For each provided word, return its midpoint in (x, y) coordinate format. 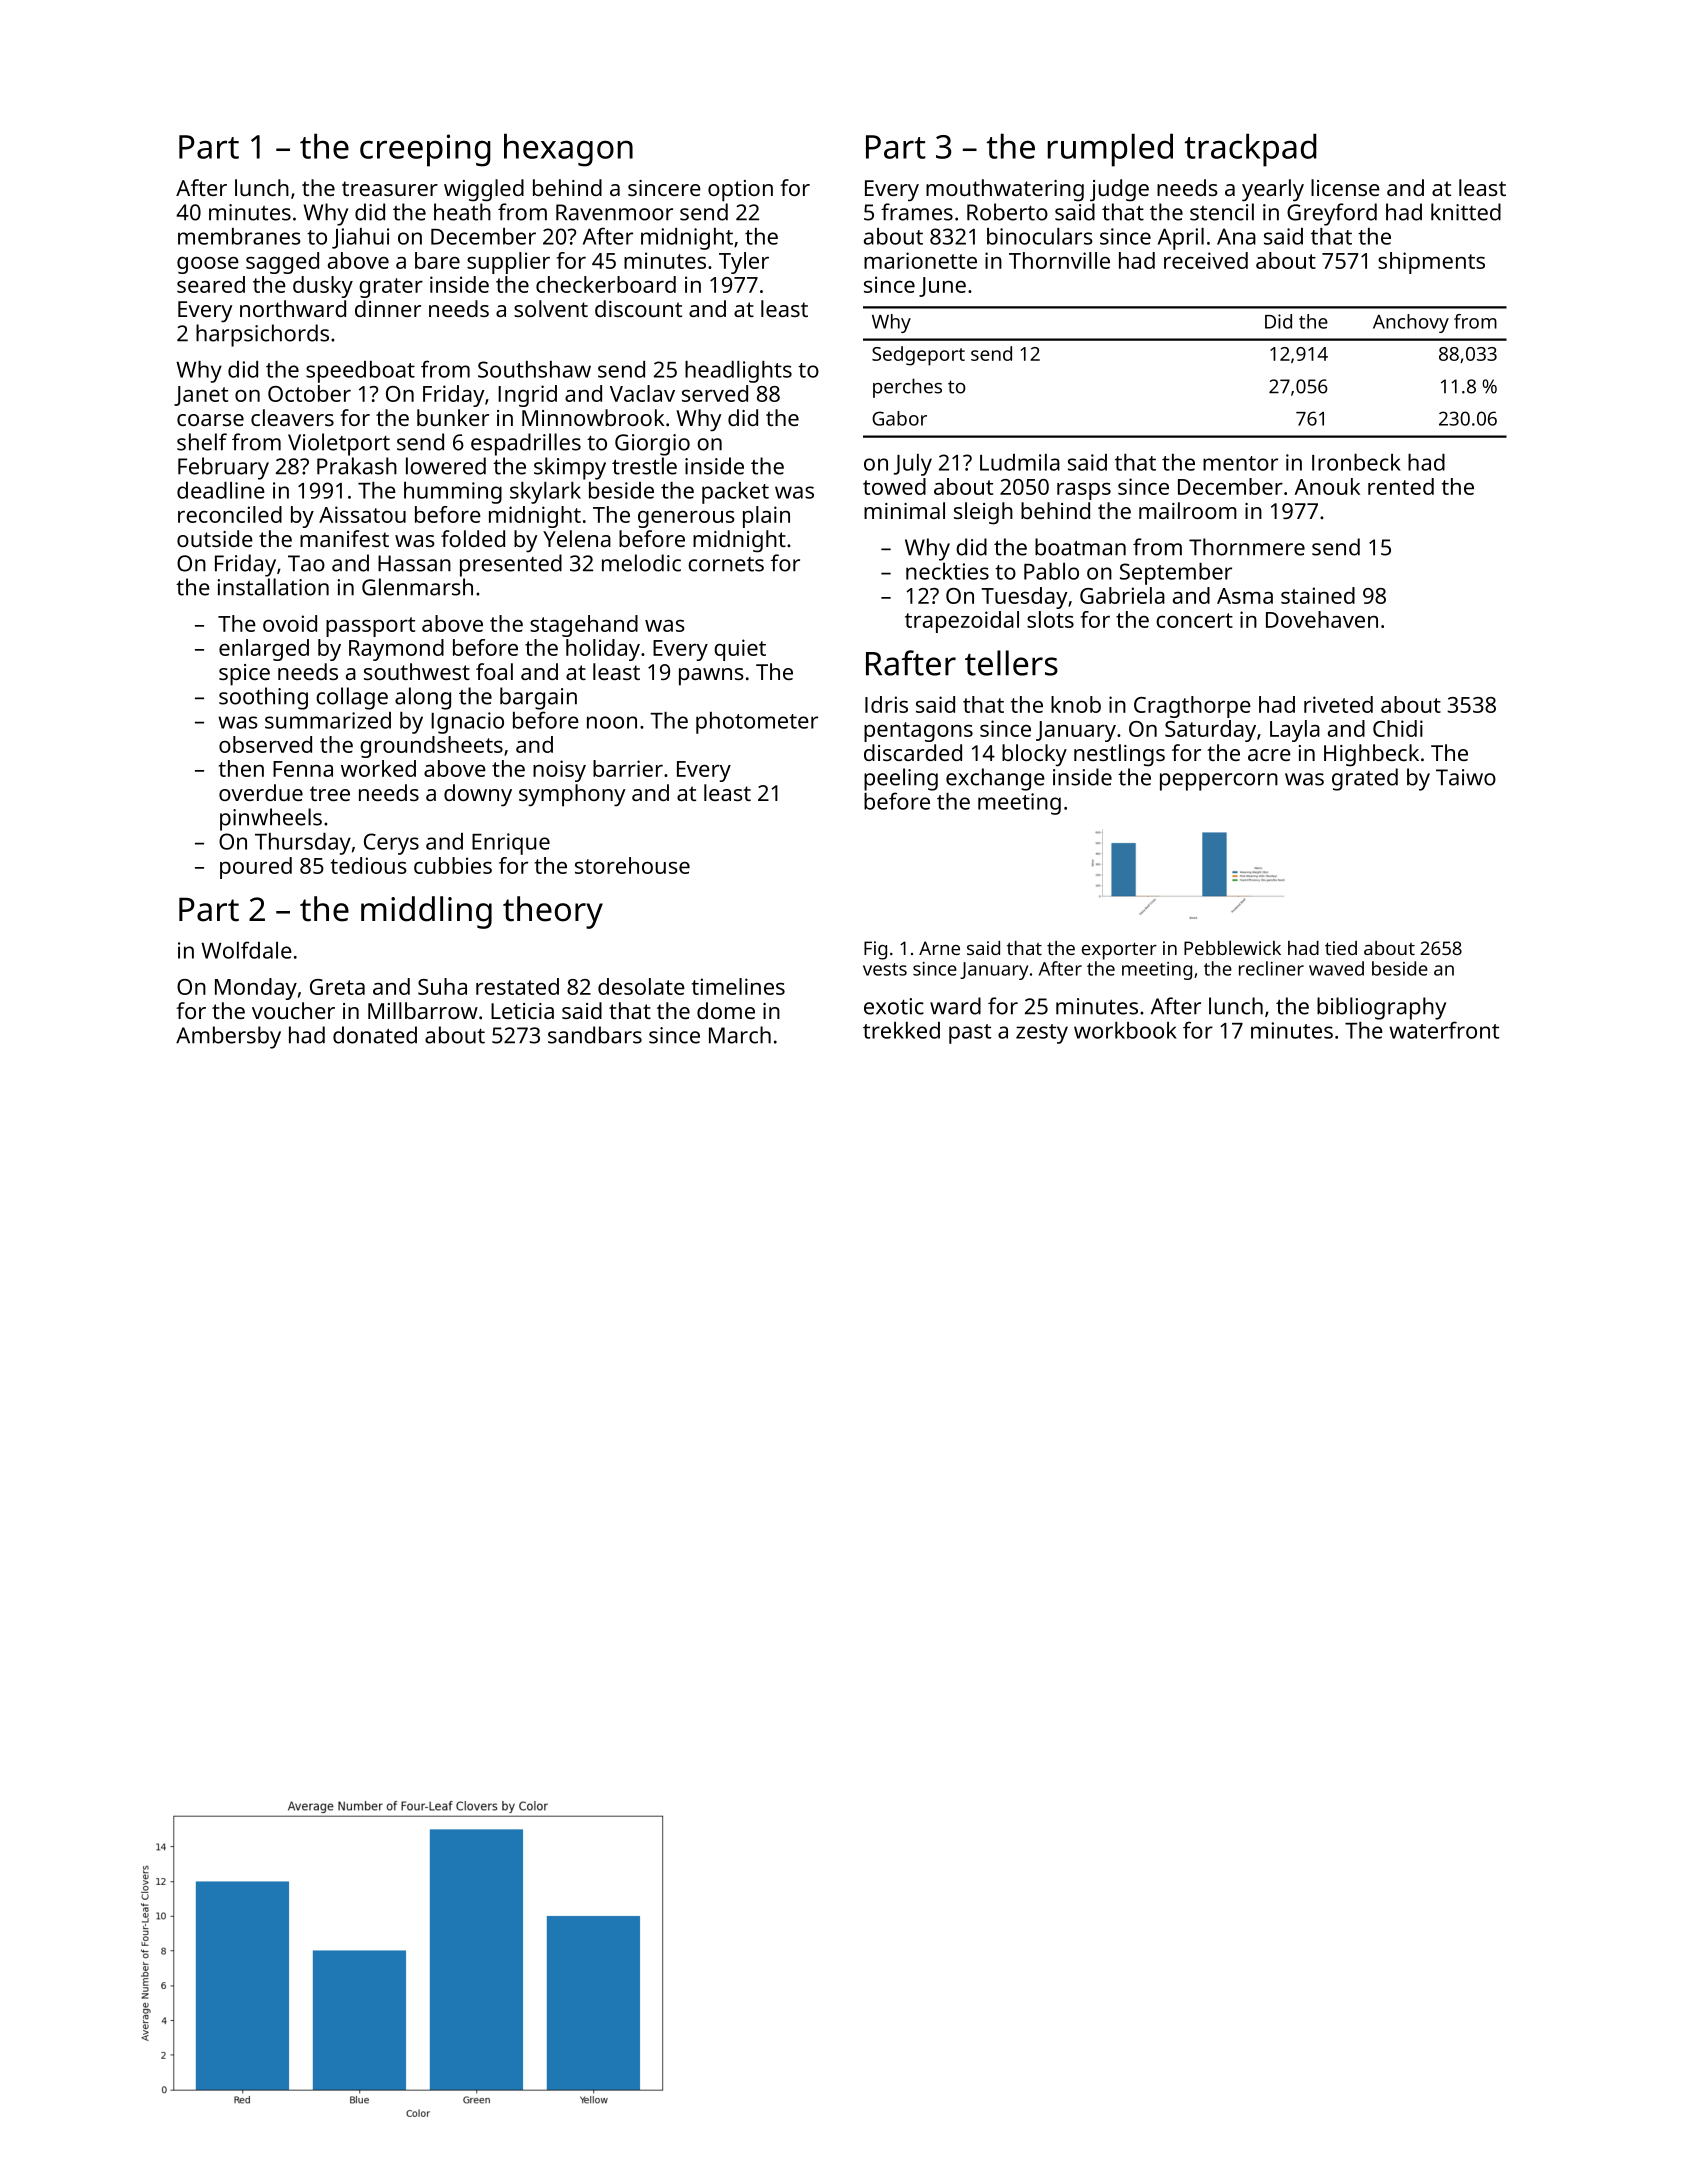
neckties (947, 571)
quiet (740, 650)
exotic (894, 1006)
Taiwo (1466, 777)
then (241, 768)
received (1206, 260)
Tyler (744, 263)
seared (211, 284)
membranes (239, 236)
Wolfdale (246, 950)
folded (473, 538)
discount (638, 308)
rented (1401, 486)
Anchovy (1411, 323)
